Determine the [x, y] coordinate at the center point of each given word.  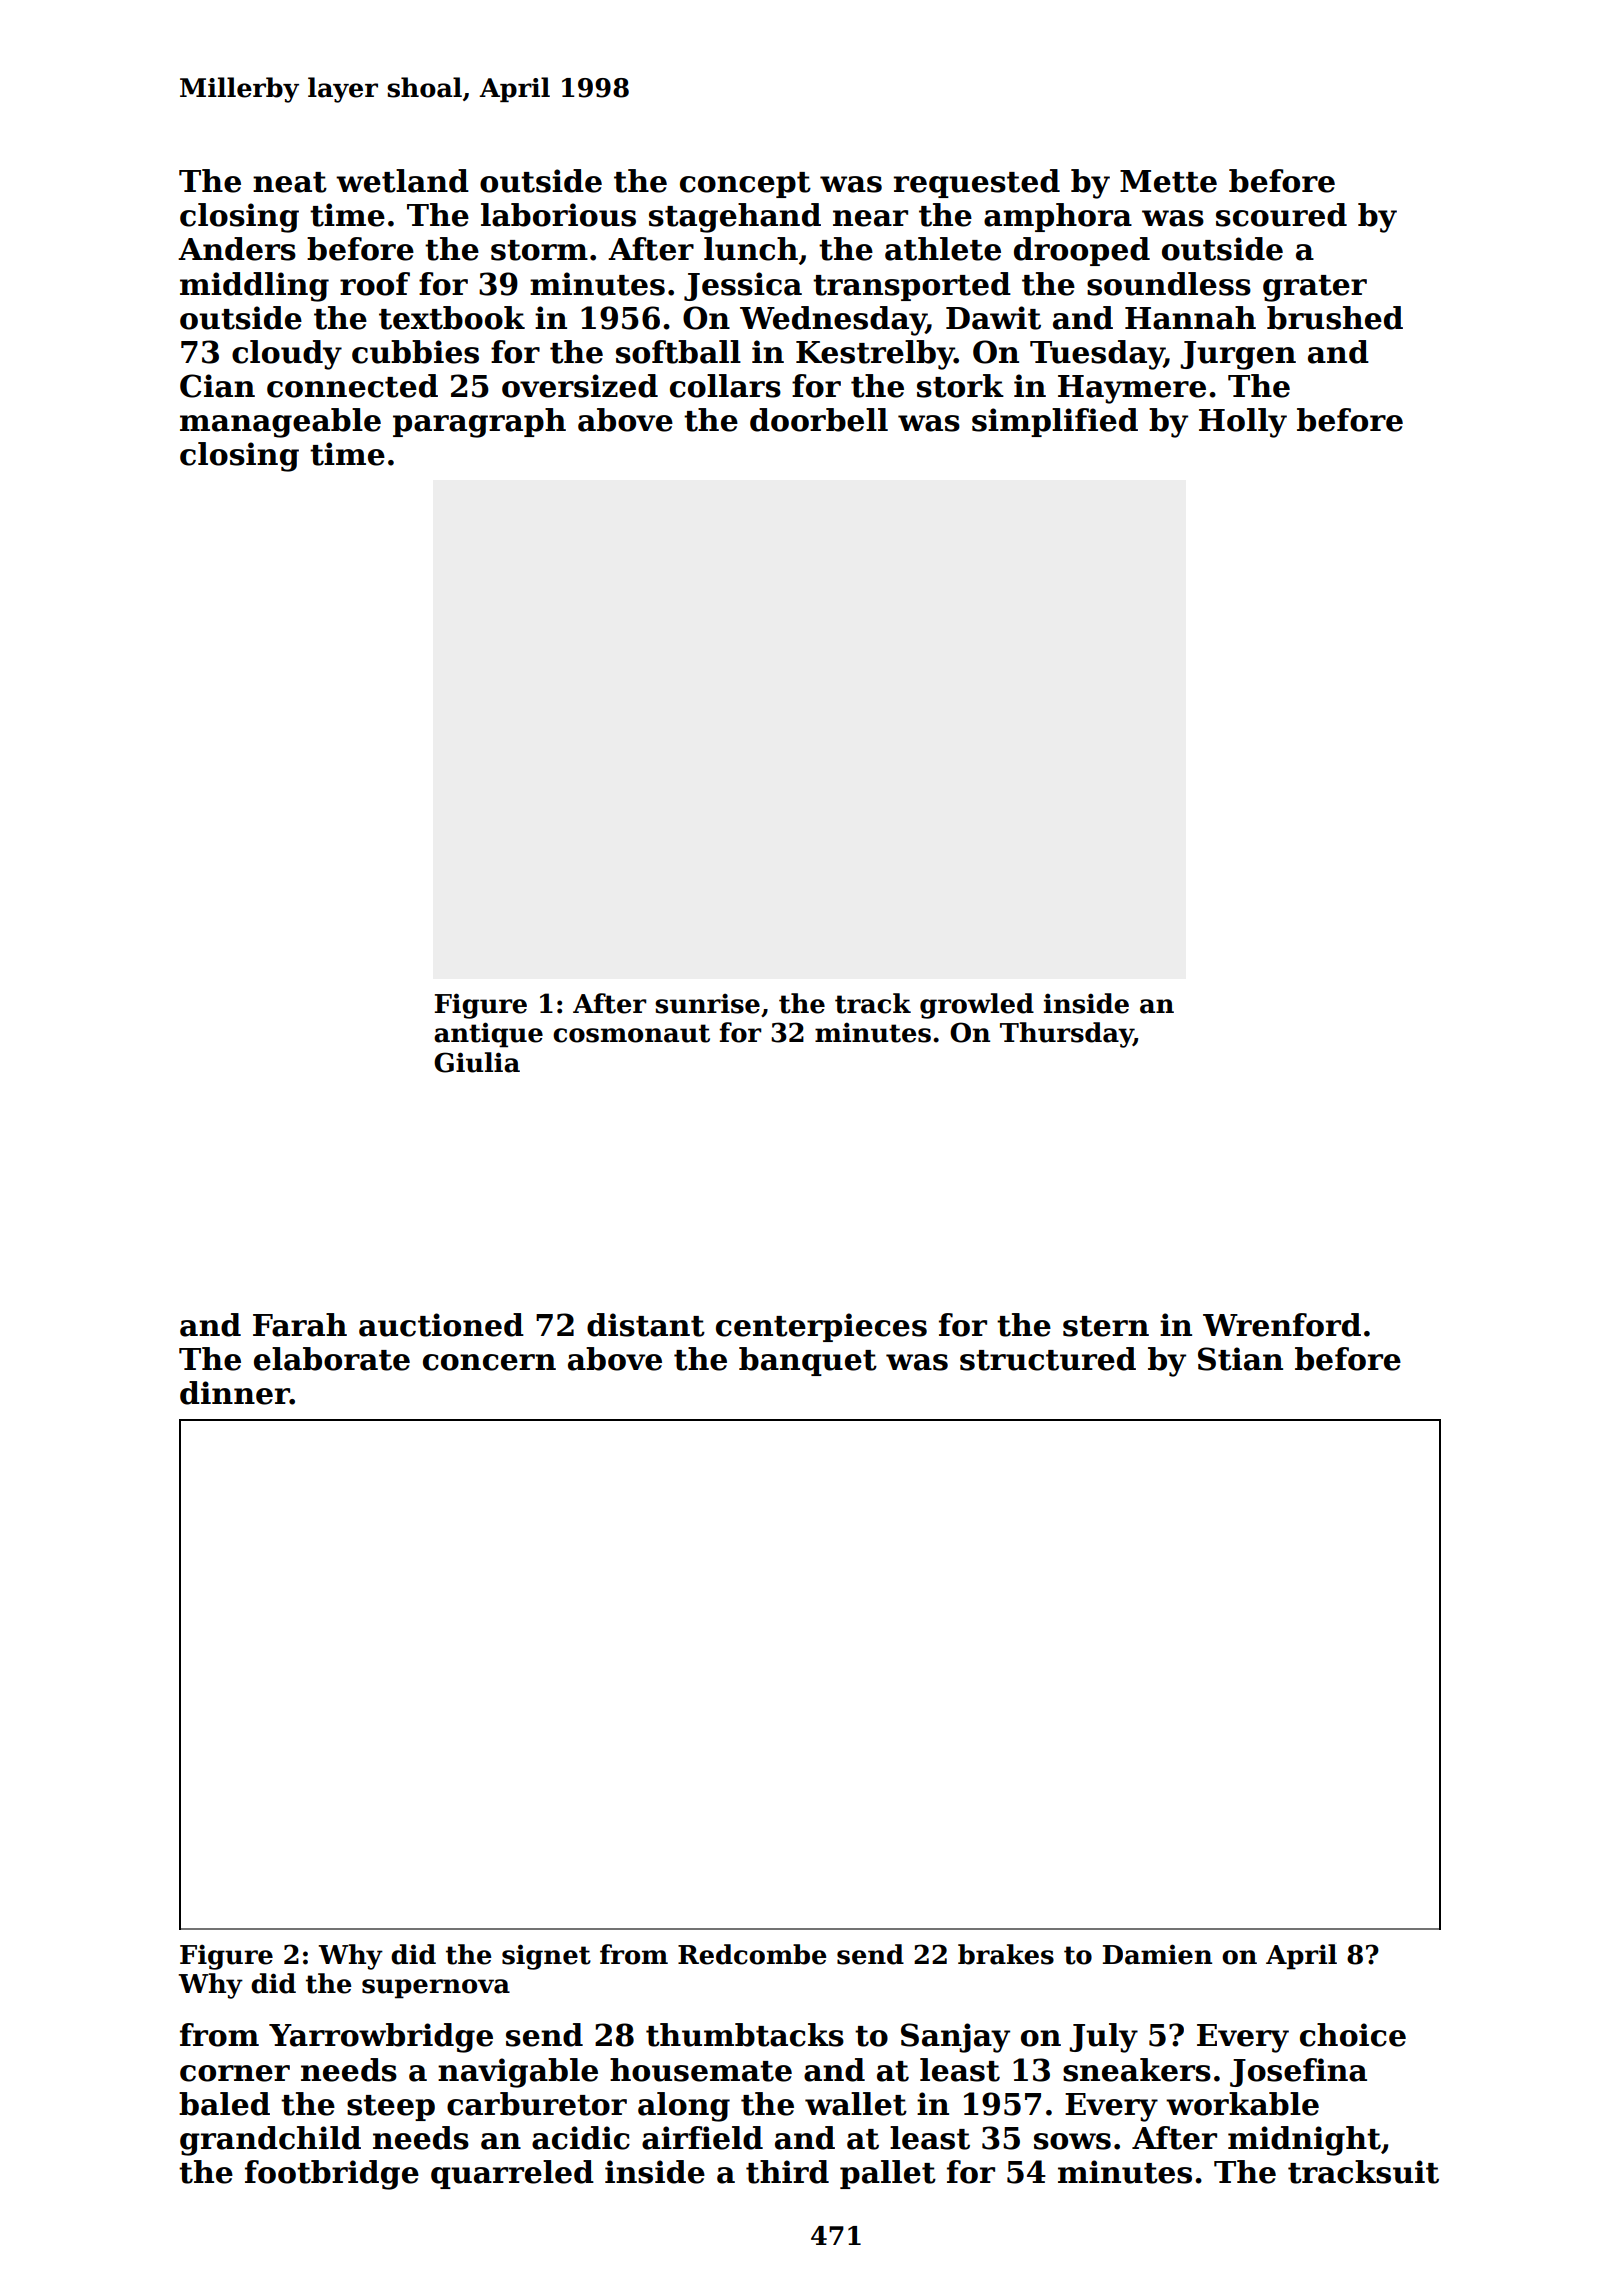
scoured [1281, 215]
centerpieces [821, 1327]
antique [488, 1035]
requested [977, 183]
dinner [235, 1393]
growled [977, 1006]
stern [1106, 1326]
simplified [1055, 422]
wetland [402, 181]
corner [235, 2073]
